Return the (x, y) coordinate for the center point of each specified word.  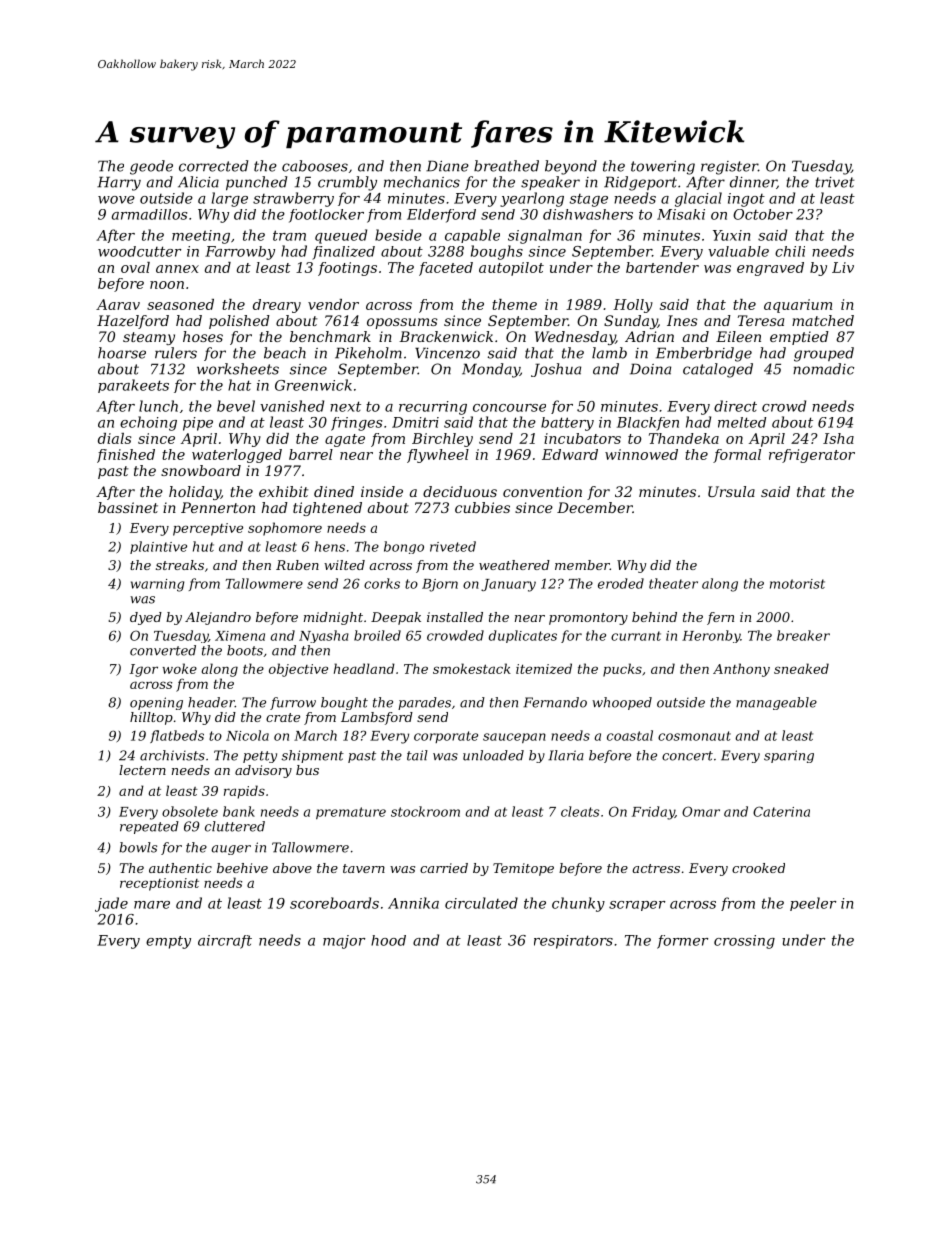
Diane (447, 166)
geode (151, 167)
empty (168, 942)
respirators (573, 942)
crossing (744, 942)
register (729, 168)
